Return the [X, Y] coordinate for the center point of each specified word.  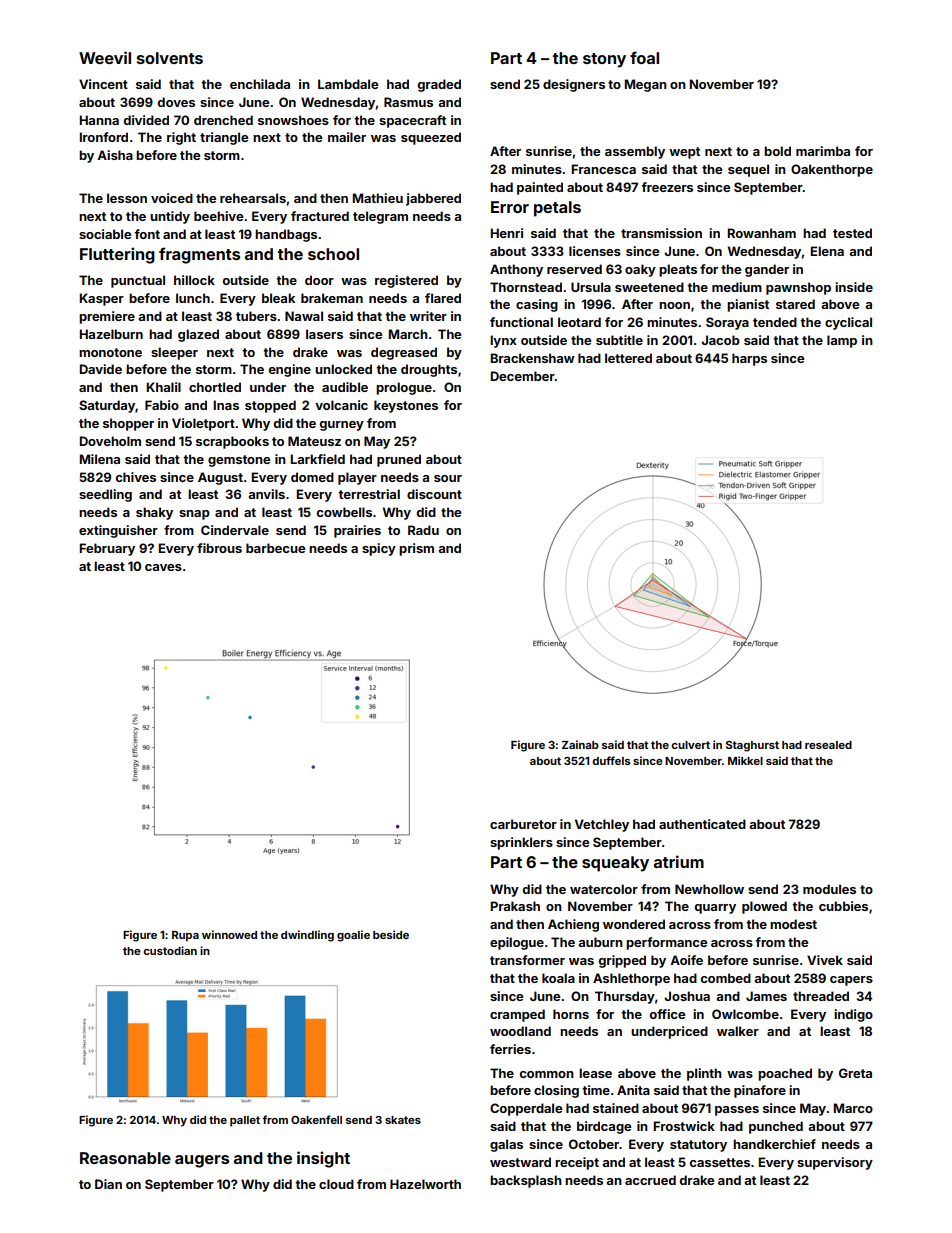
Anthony [516, 270]
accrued [650, 1180]
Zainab [580, 744]
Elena [827, 251]
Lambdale [348, 84]
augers [202, 1161]
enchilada [260, 84]
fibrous [219, 548]
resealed [828, 745]
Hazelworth [425, 1184]
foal [644, 57]
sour [448, 478]
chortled [215, 387]
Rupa [185, 936]
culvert [690, 745]
